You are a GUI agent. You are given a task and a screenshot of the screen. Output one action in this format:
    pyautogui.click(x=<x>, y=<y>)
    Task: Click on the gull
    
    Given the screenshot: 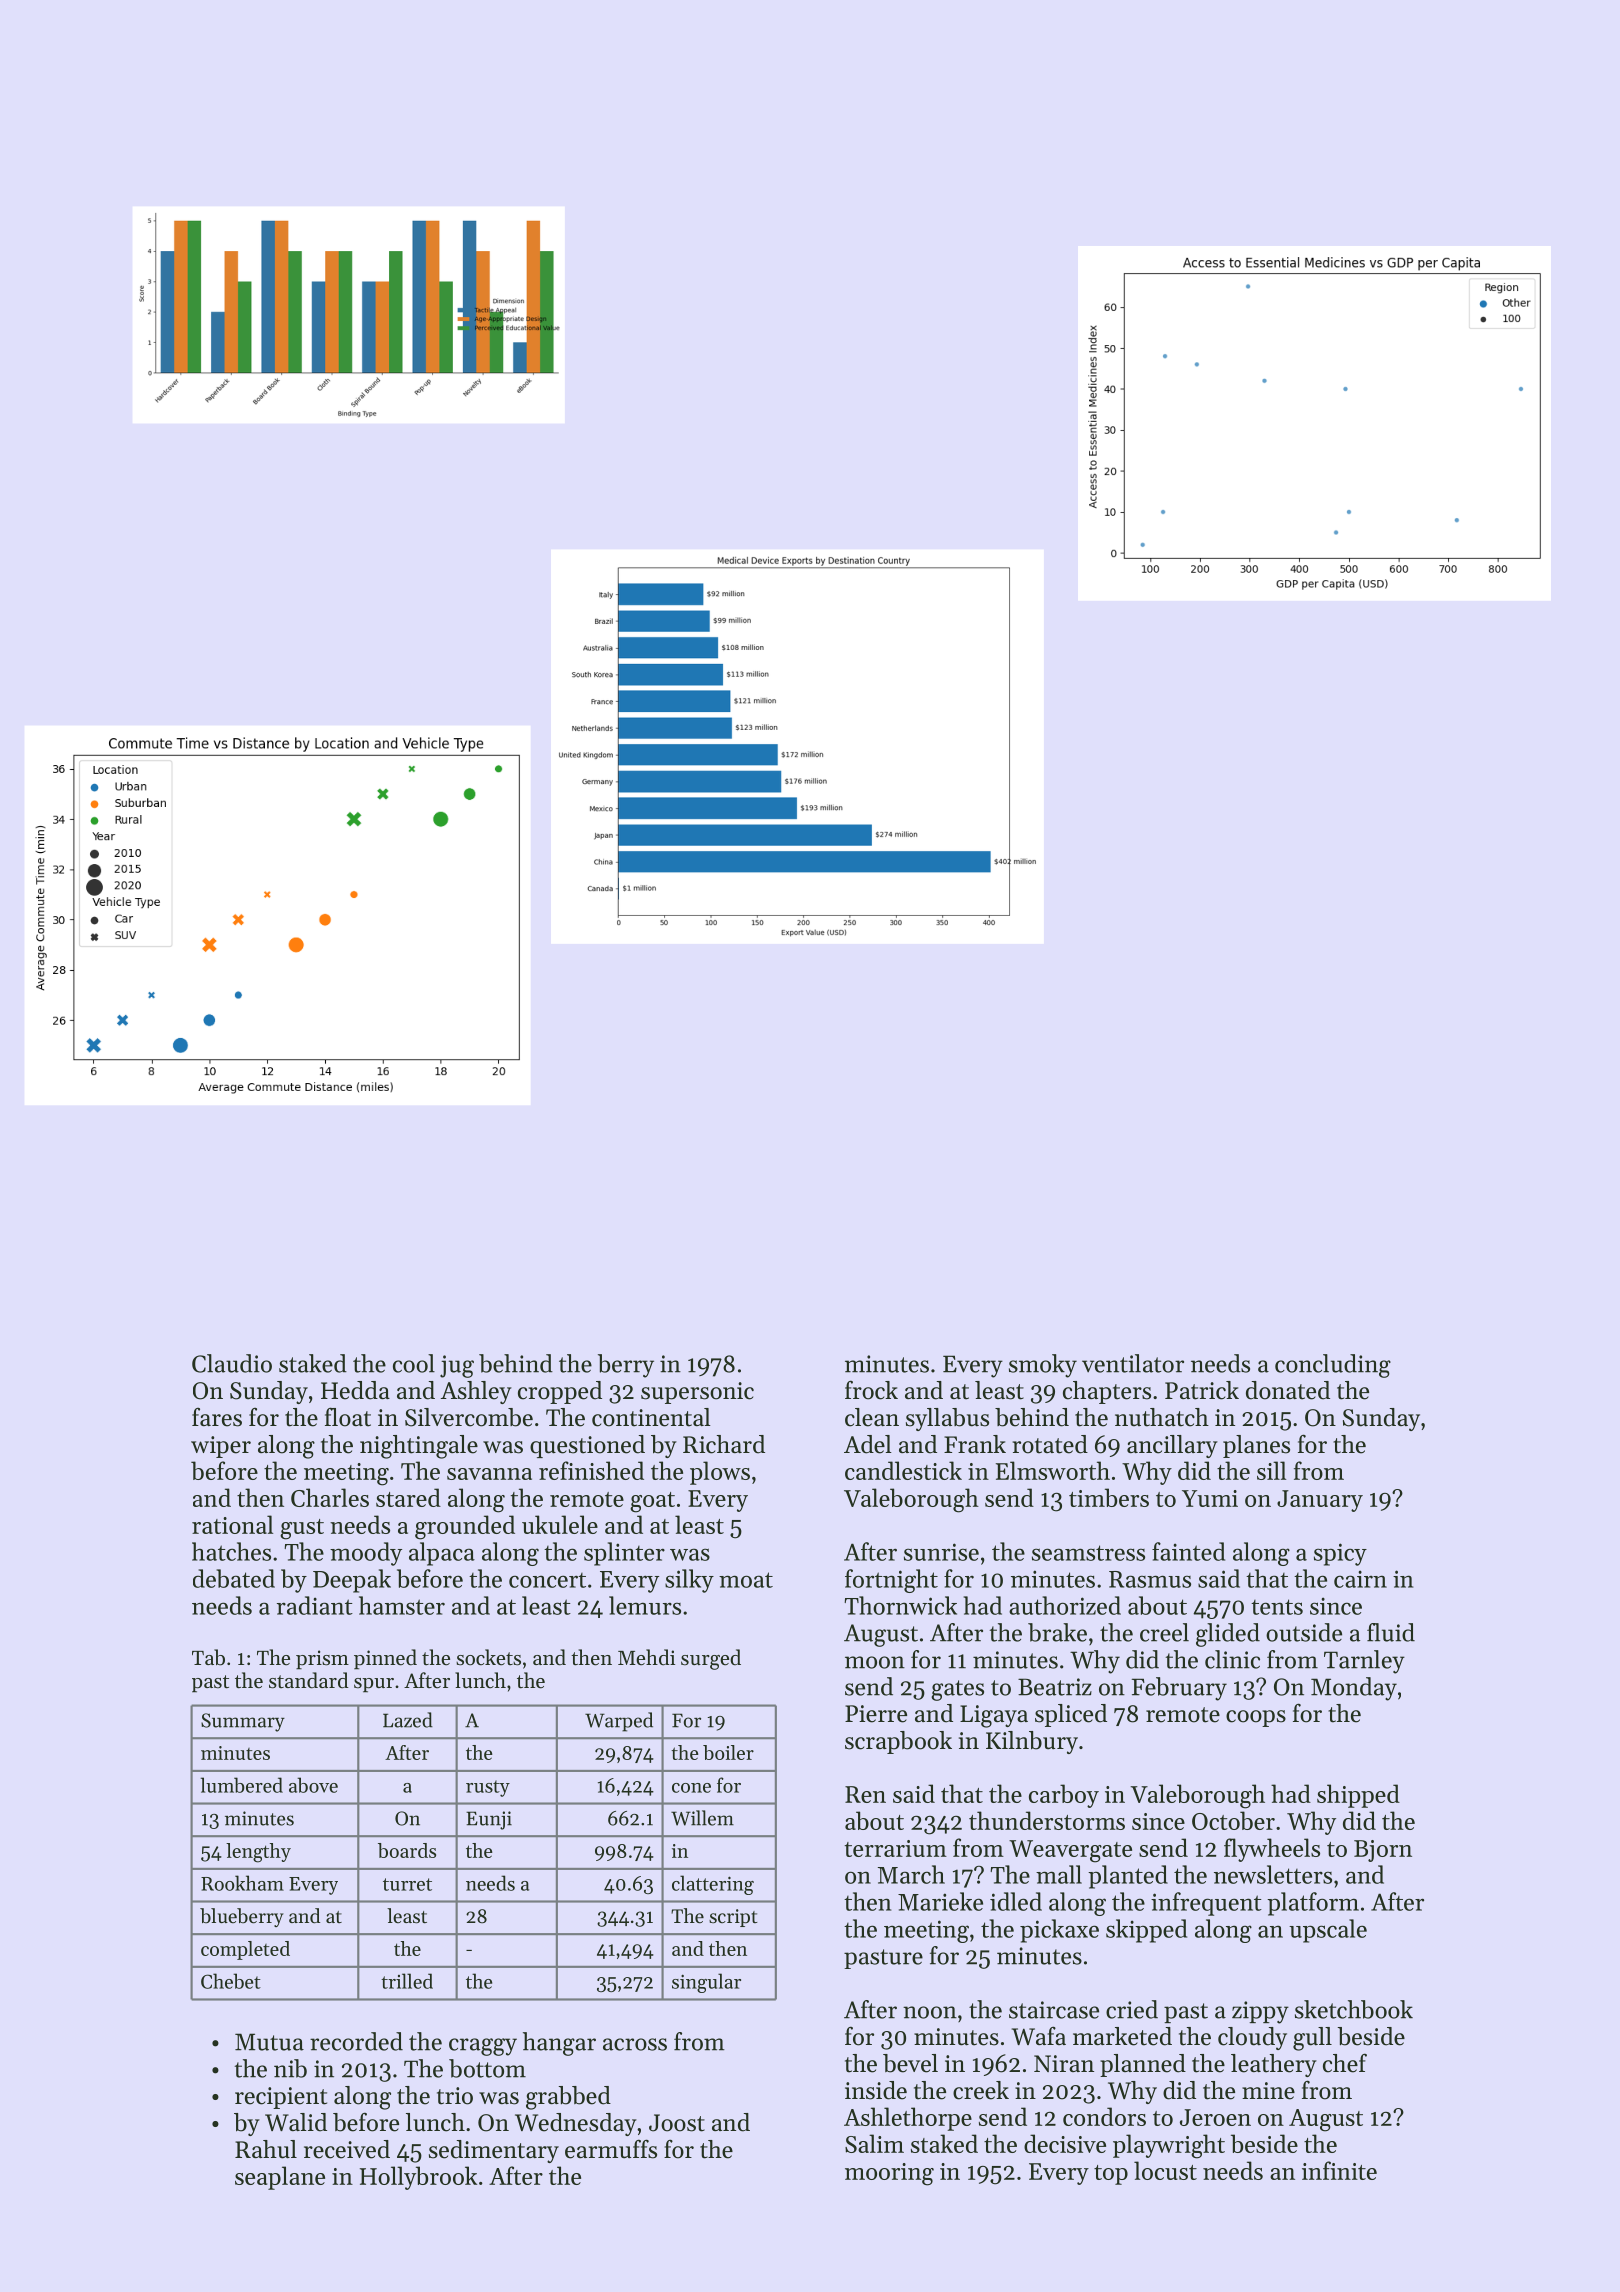 What is the action you would take?
    pyautogui.click(x=1312, y=2039)
